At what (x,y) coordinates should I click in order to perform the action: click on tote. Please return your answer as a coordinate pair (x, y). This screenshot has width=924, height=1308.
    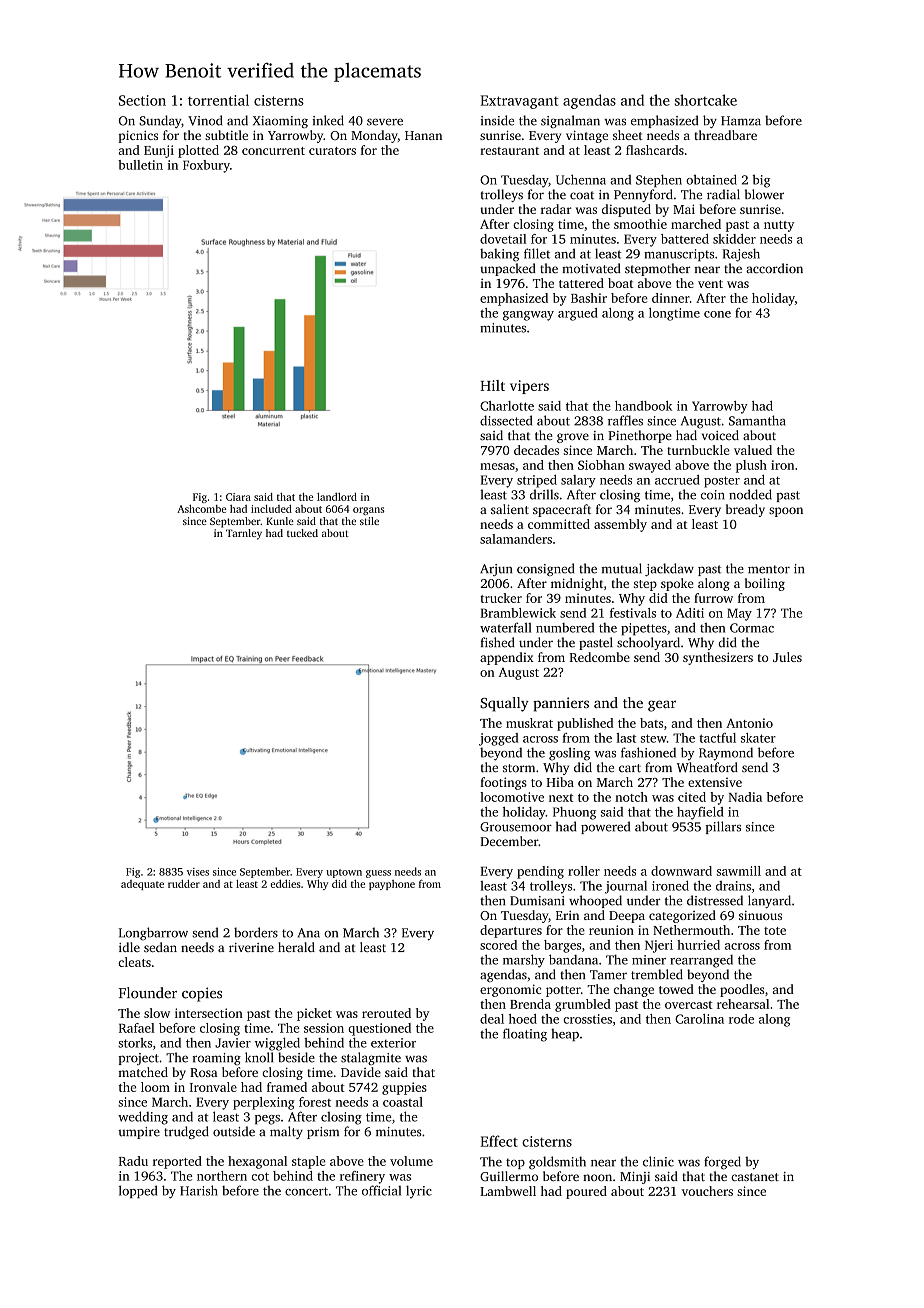
    Looking at the image, I should click on (775, 931).
